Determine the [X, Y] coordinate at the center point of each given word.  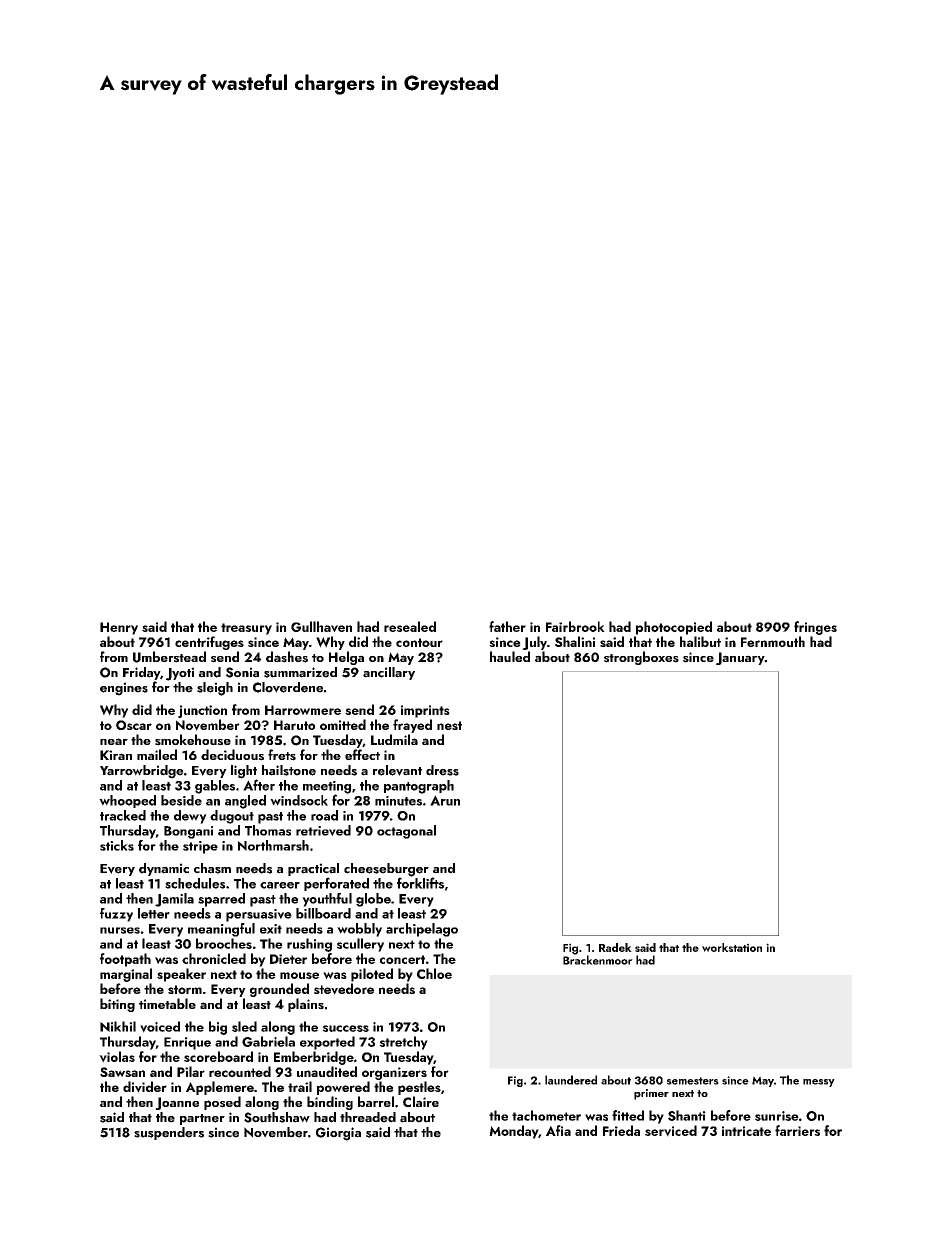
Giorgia [338, 1134]
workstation [732, 947]
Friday [141, 673]
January [740, 658]
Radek [615, 947]
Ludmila [394, 739]
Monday [513, 1132]
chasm [212, 868]
